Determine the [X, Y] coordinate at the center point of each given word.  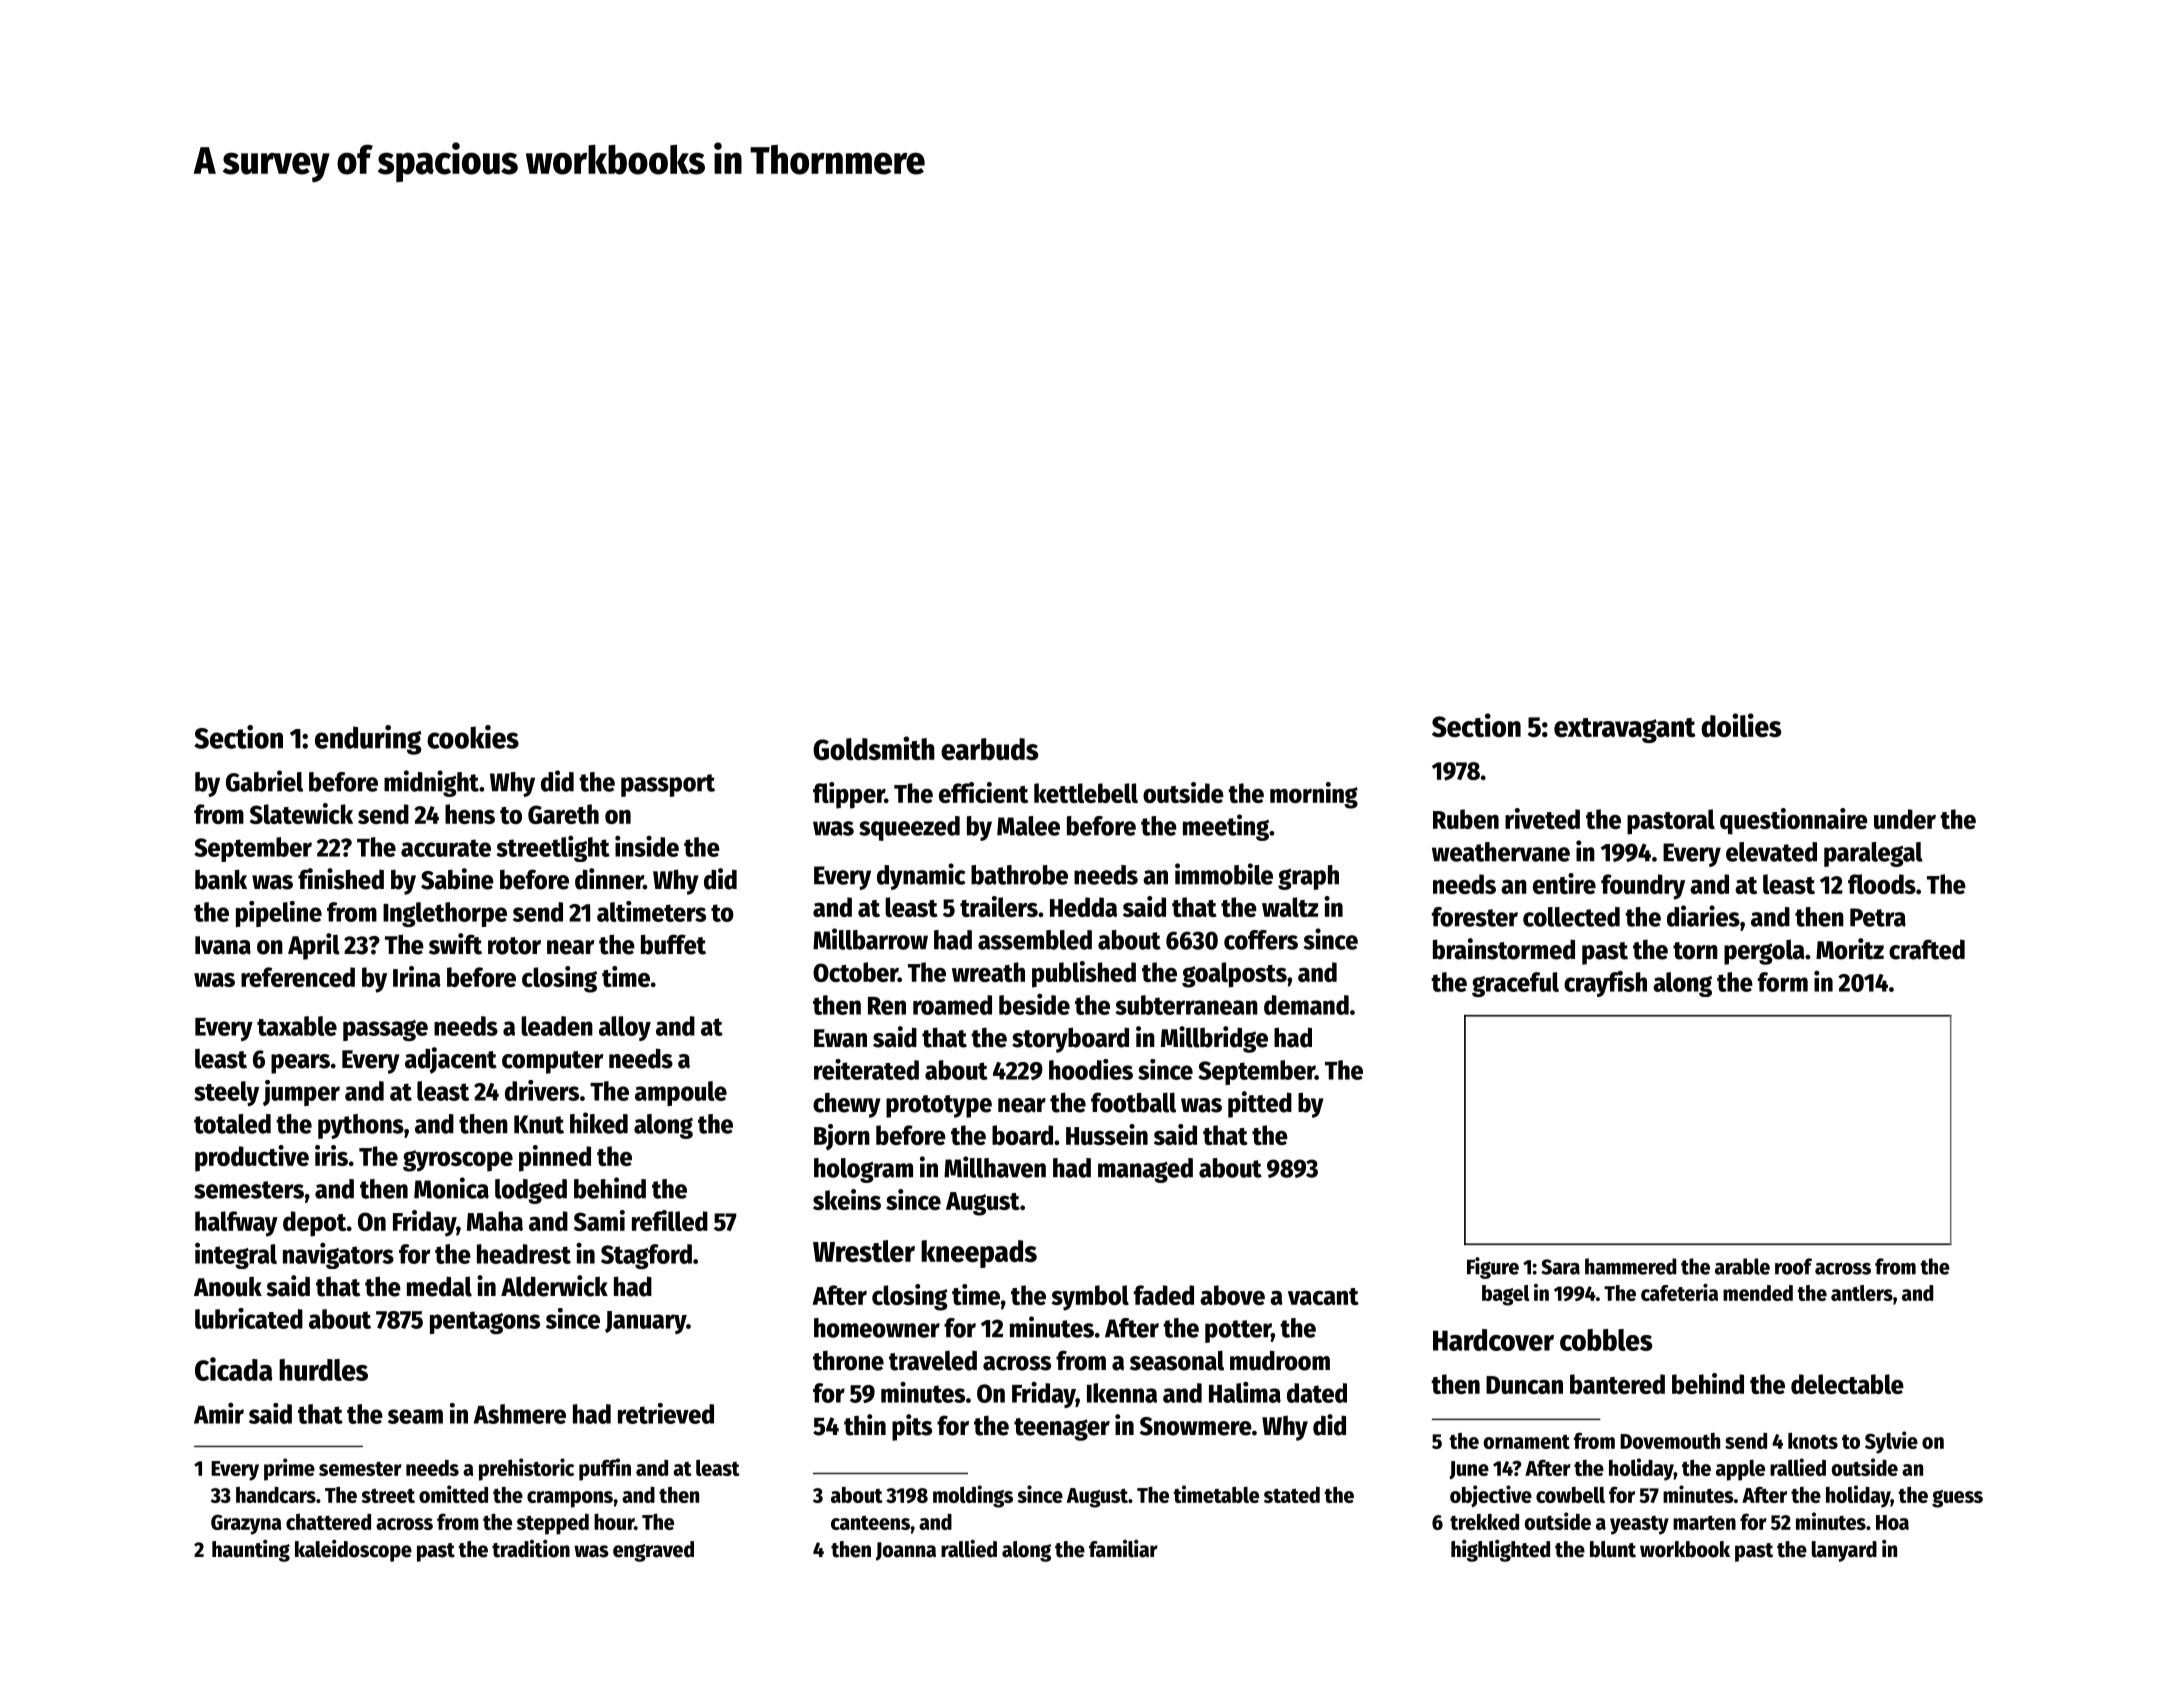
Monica [451, 1188]
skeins [847, 1199]
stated [1292, 1494]
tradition [531, 1549]
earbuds [989, 749]
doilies [1741, 725]
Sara [1560, 1267]
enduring [368, 740]
